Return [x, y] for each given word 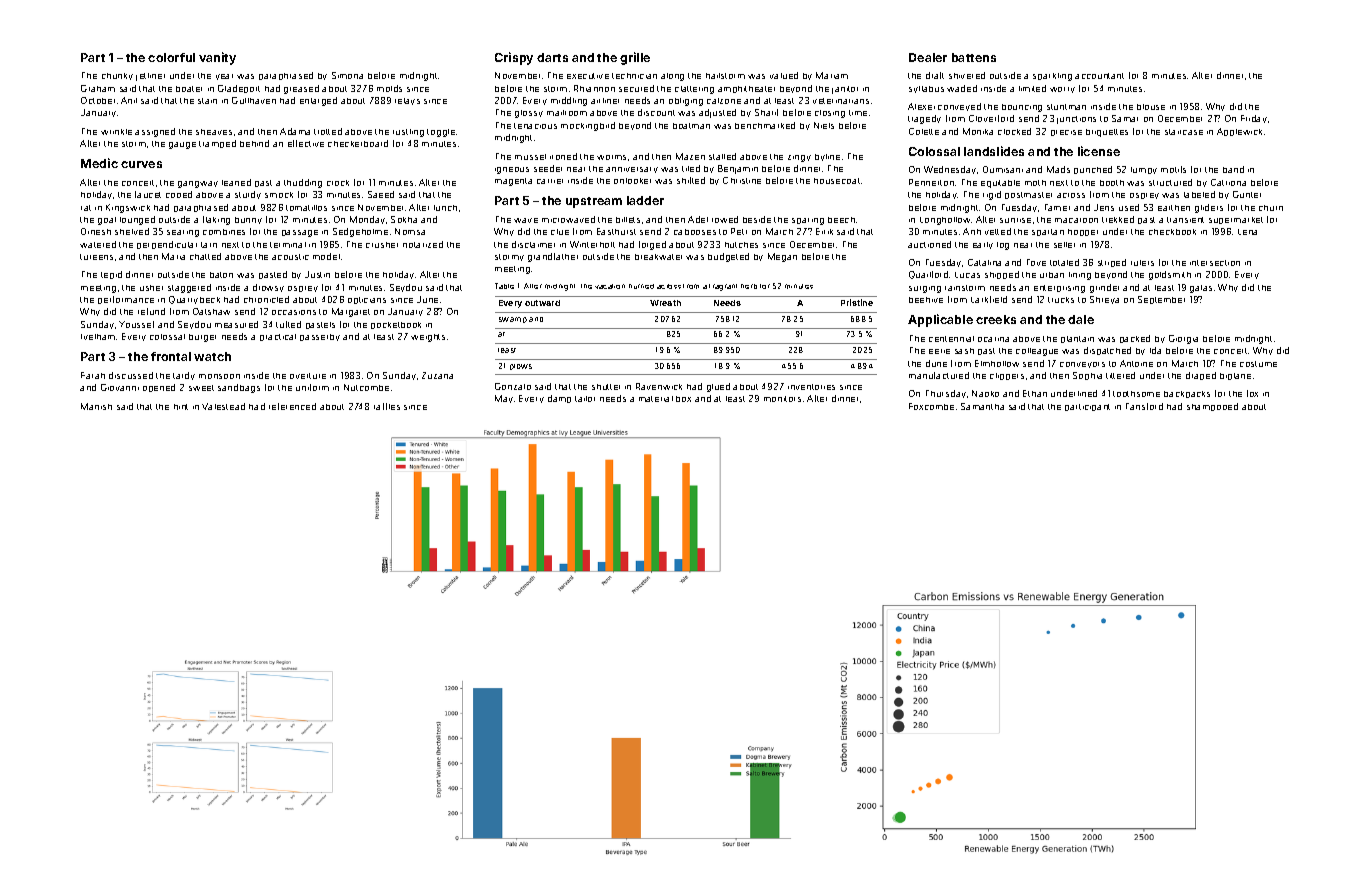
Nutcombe [366, 387]
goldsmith [1170, 275]
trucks [1061, 300]
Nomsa [410, 231]
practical [278, 337]
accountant [1099, 76]
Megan [782, 257]
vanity [217, 58]
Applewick [1239, 132]
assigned [155, 132]
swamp [513, 320]
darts [552, 57]
